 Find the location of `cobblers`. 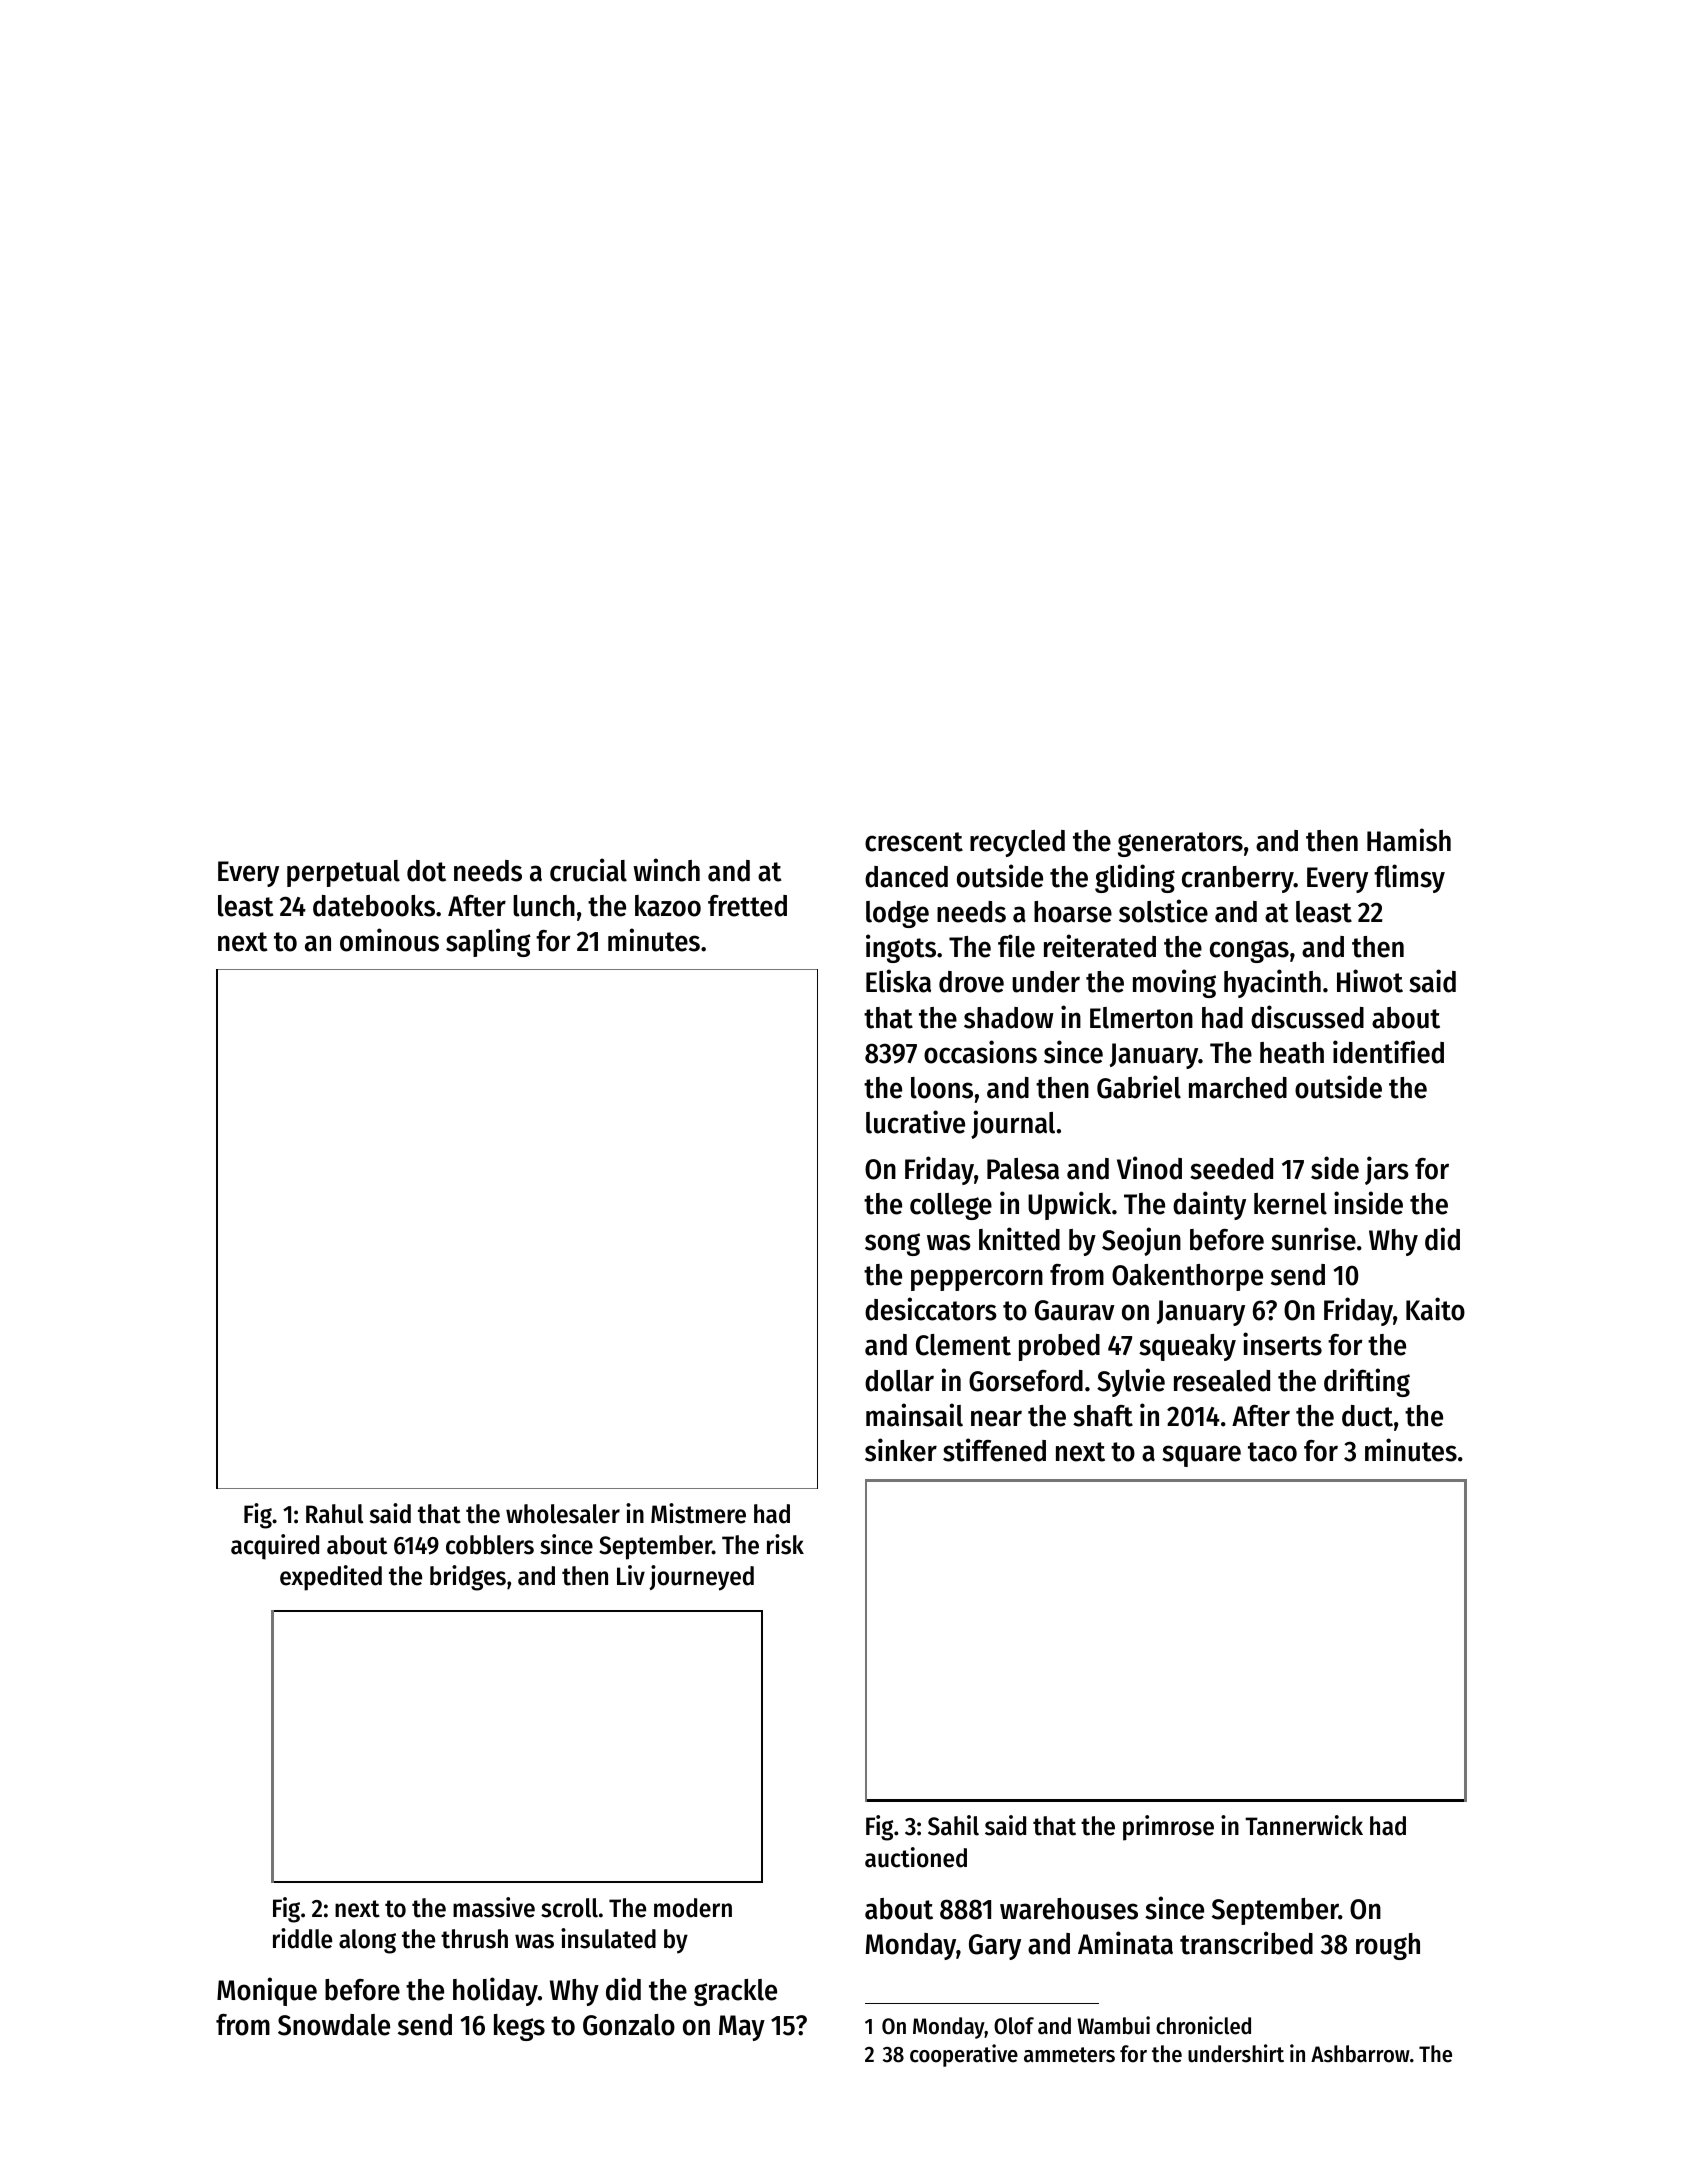

cobblers is located at coordinates (490, 1545).
